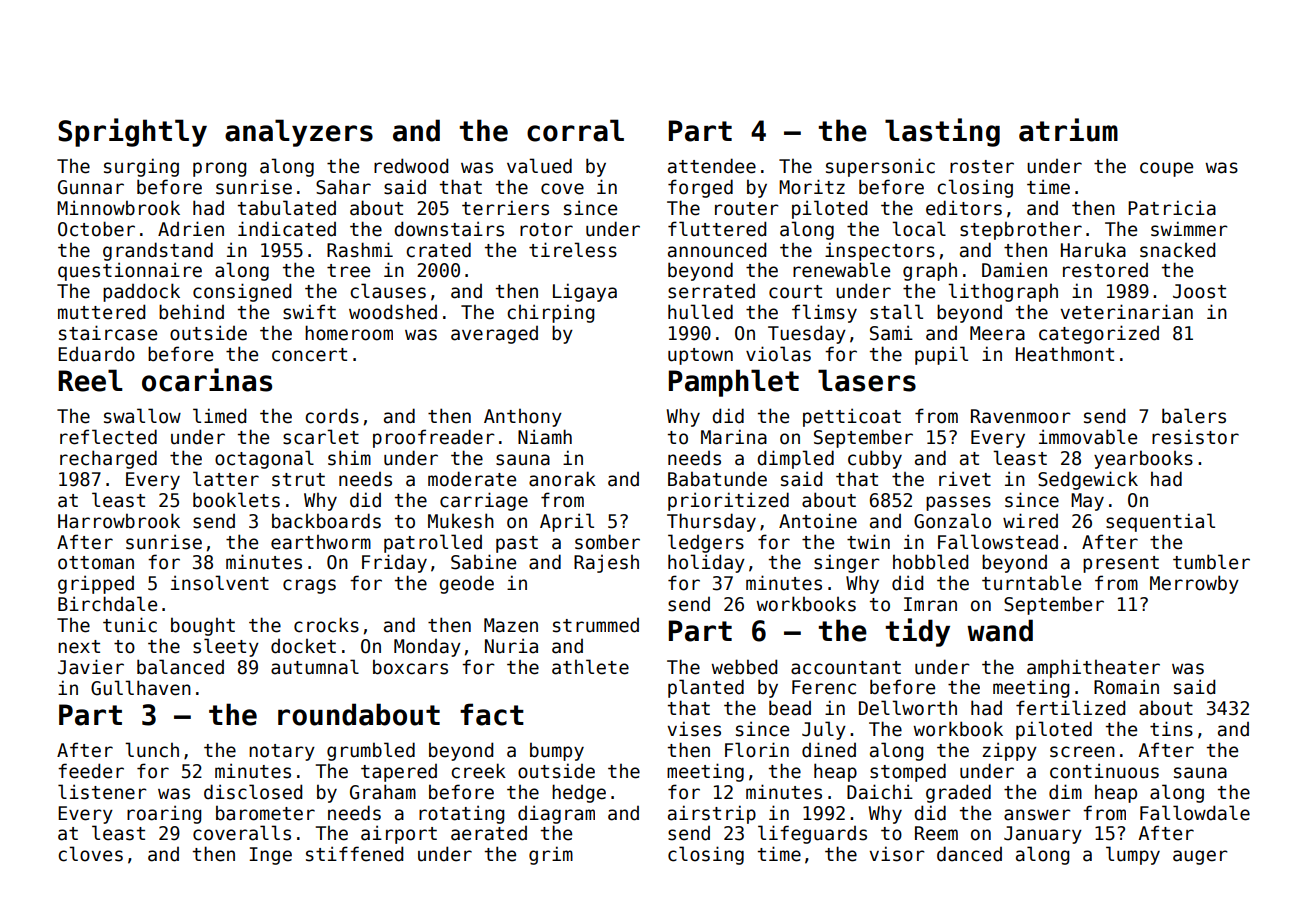  What do you see at coordinates (880, 167) in the page?
I see `supersonic` at bounding box center [880, 167].
